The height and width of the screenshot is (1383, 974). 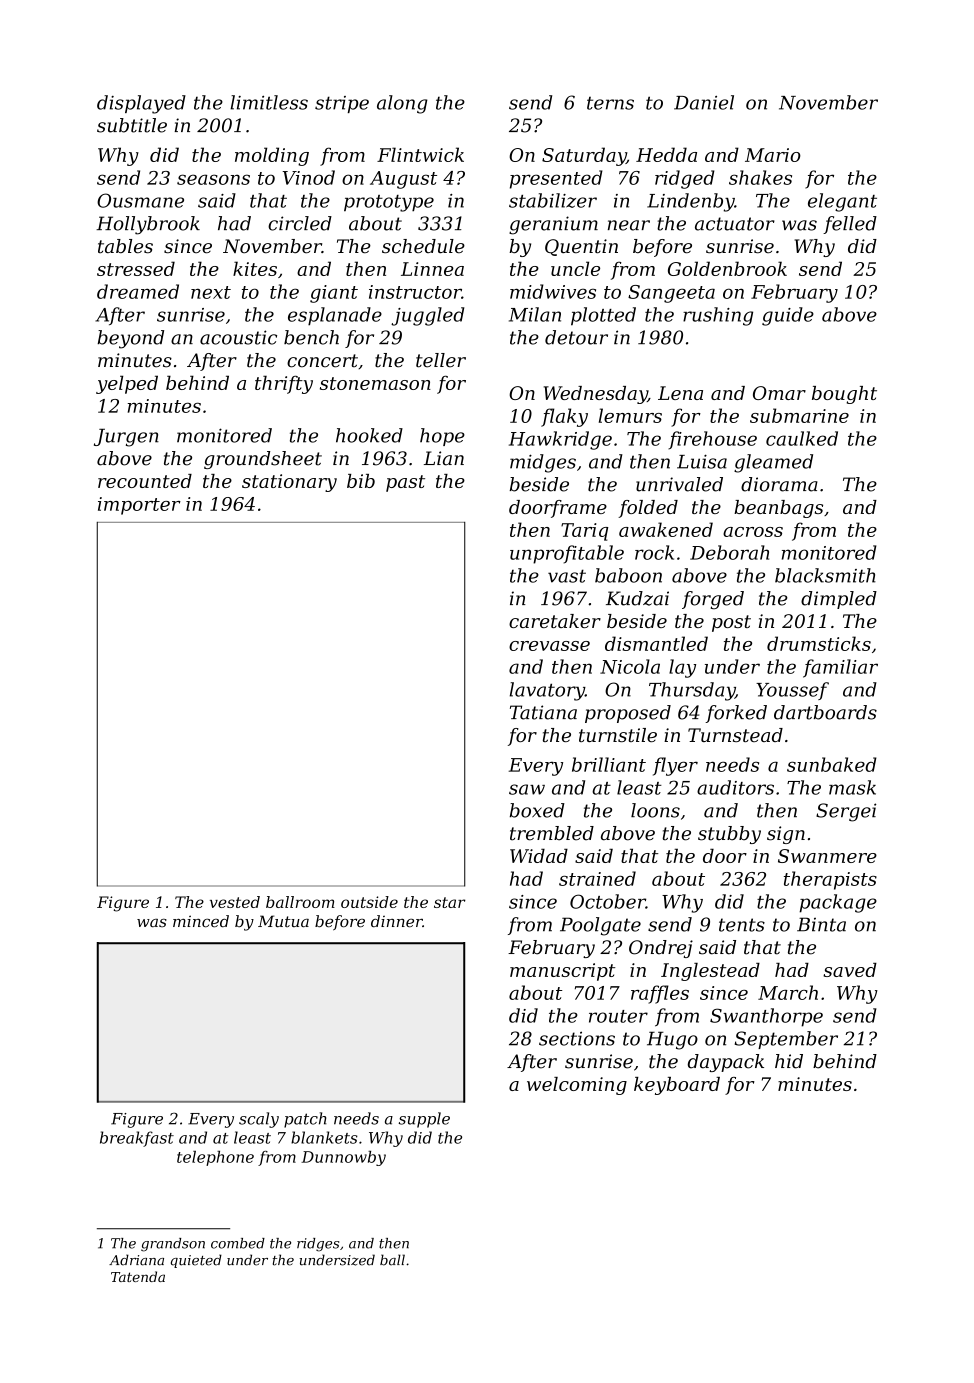 I want to click on bought, so click(x=844, y=395).
